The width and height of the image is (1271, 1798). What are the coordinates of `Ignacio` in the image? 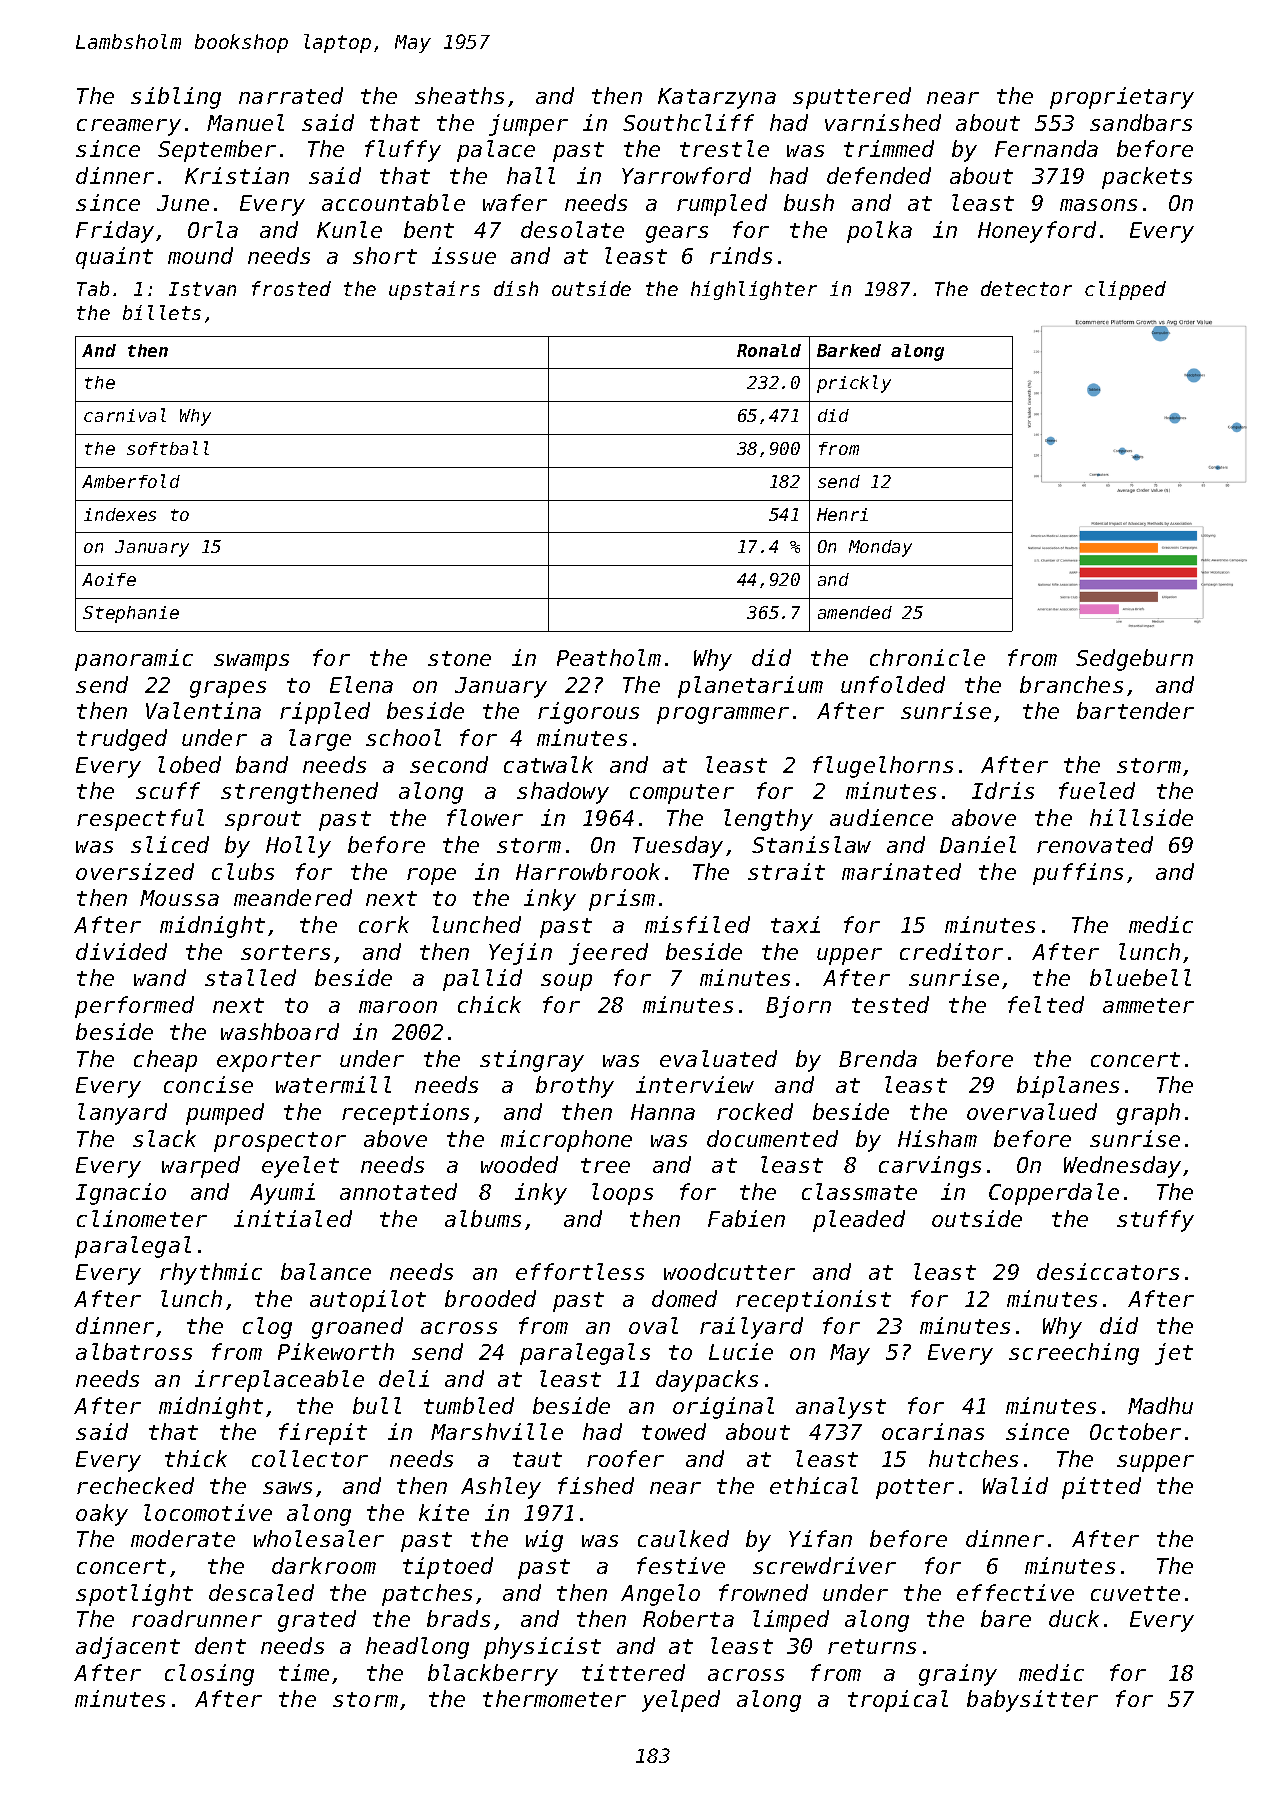 It's located at (121, 1194).
